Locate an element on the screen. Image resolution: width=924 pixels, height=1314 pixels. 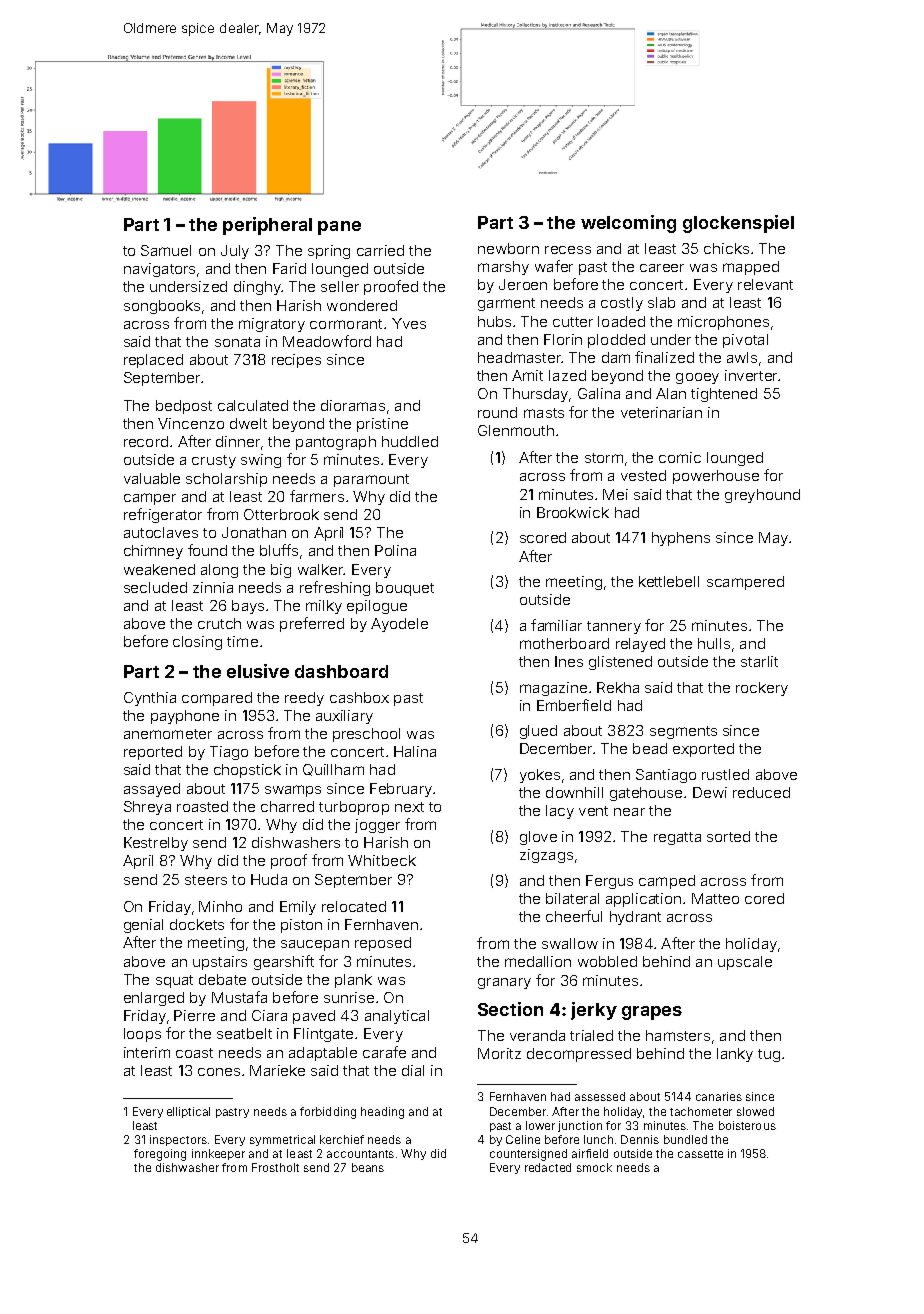
Halina is located at coordinates (415, 751).
